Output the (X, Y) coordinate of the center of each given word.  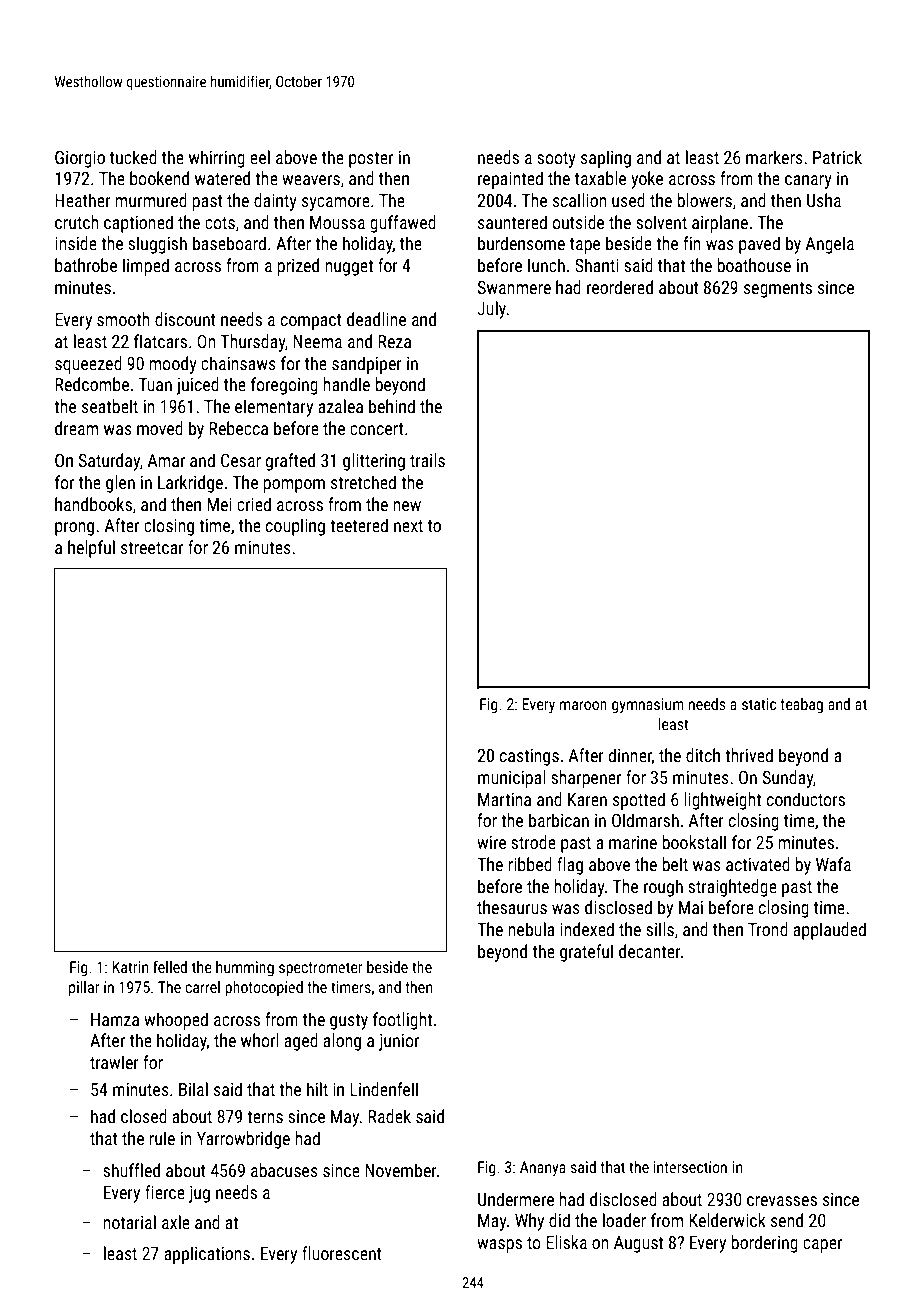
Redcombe (92, 384)
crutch (77, 222)
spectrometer (320, 969)
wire (491, 842)
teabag (801, 705)
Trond (768, 929)
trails (427, 460)
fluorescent (342, 1253)
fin (692, 243)
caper (822, 1246)
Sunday (788, 779)
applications (207, 1255)
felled (170, 967)
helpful (91, 549)
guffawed (403, 224)
